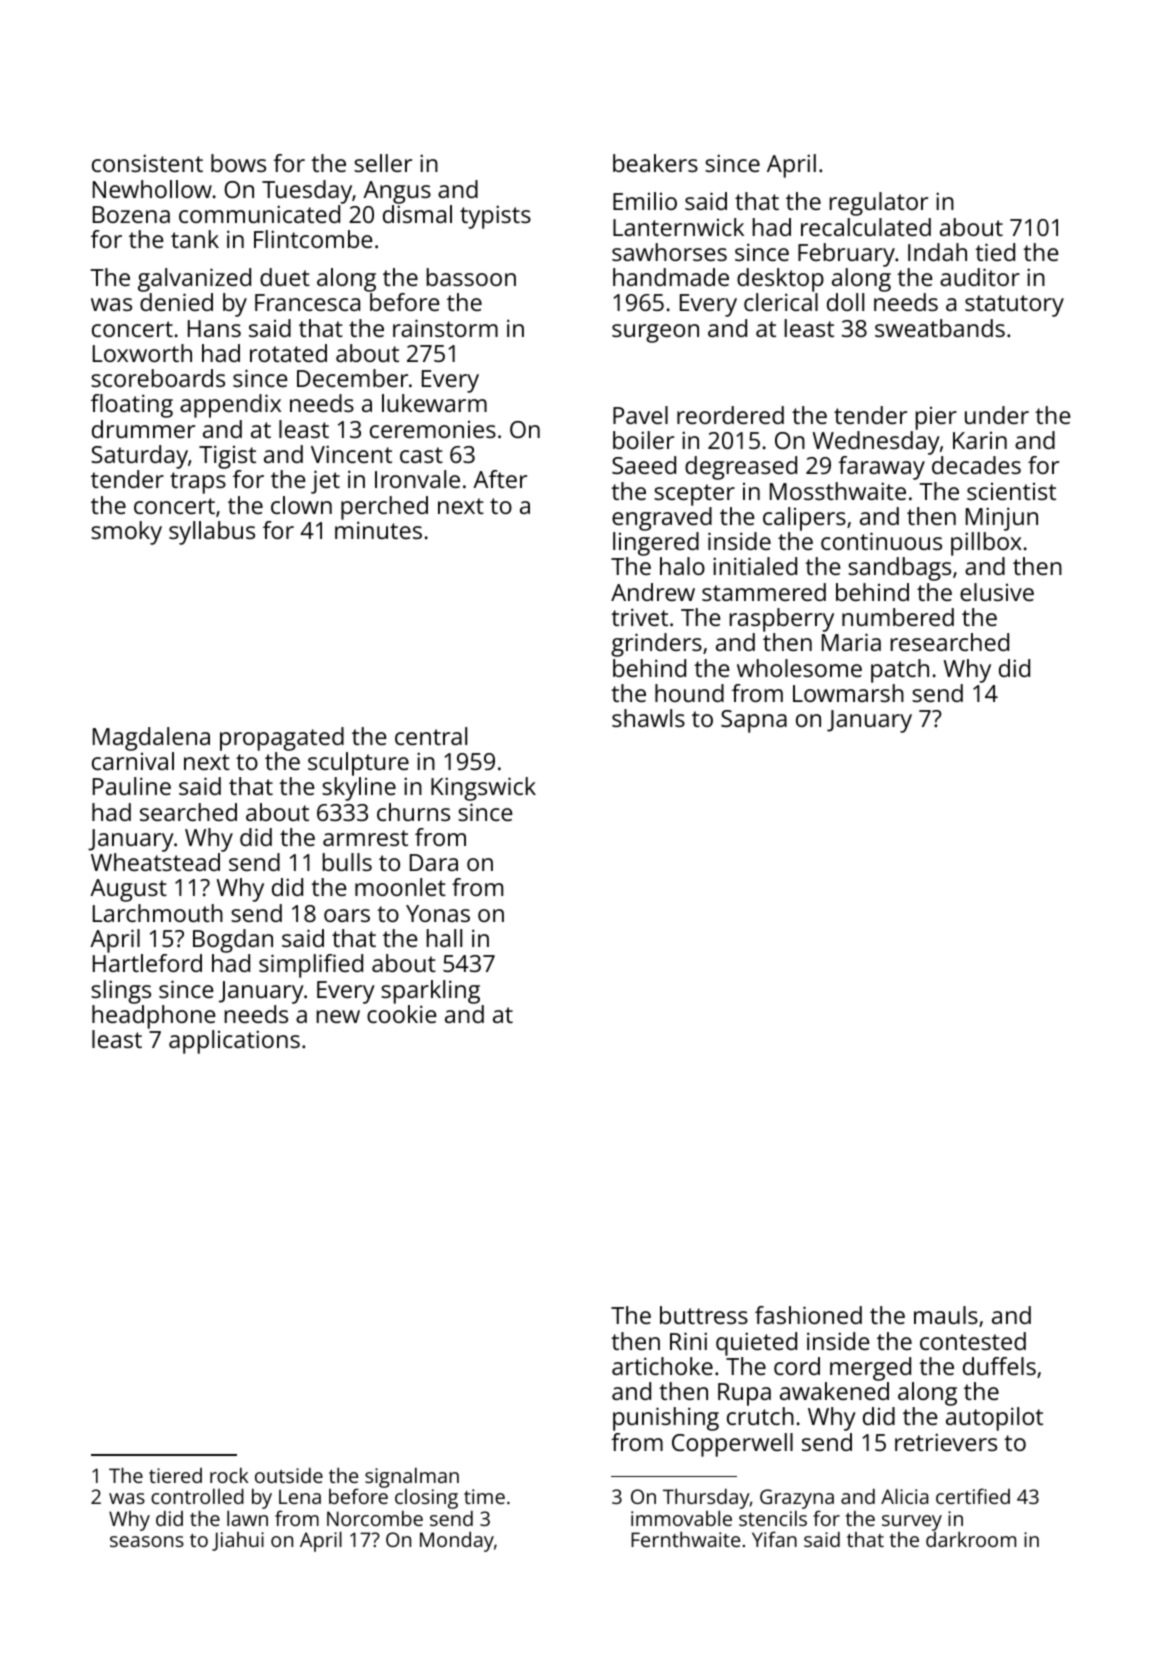  What do you see at coordinates (995, 252) in the screenshot?
I see `tied` at bounding box center [995, 252].
